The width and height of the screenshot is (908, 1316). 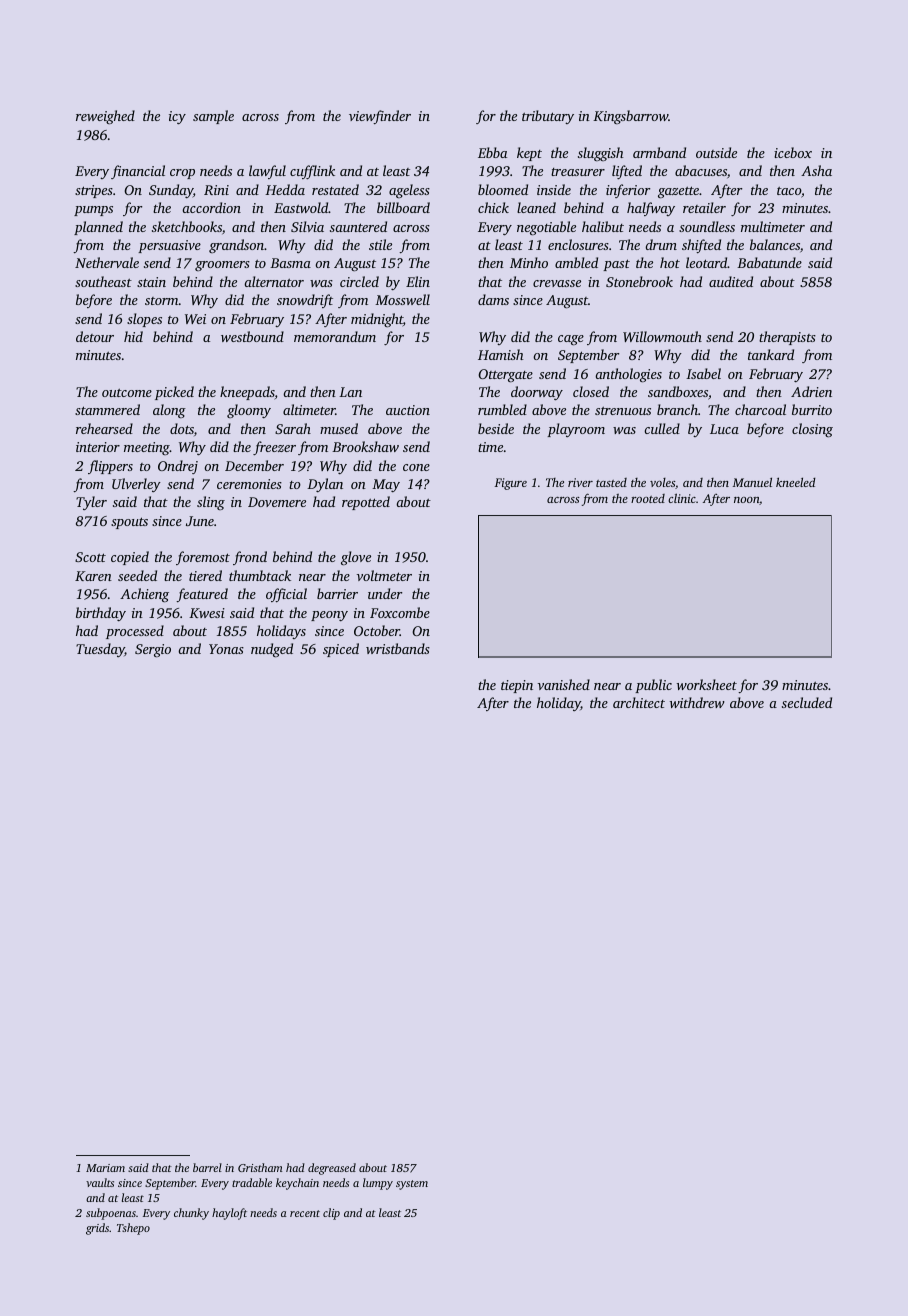 I want to click on lumpy, so click(x=378, y=1184).
